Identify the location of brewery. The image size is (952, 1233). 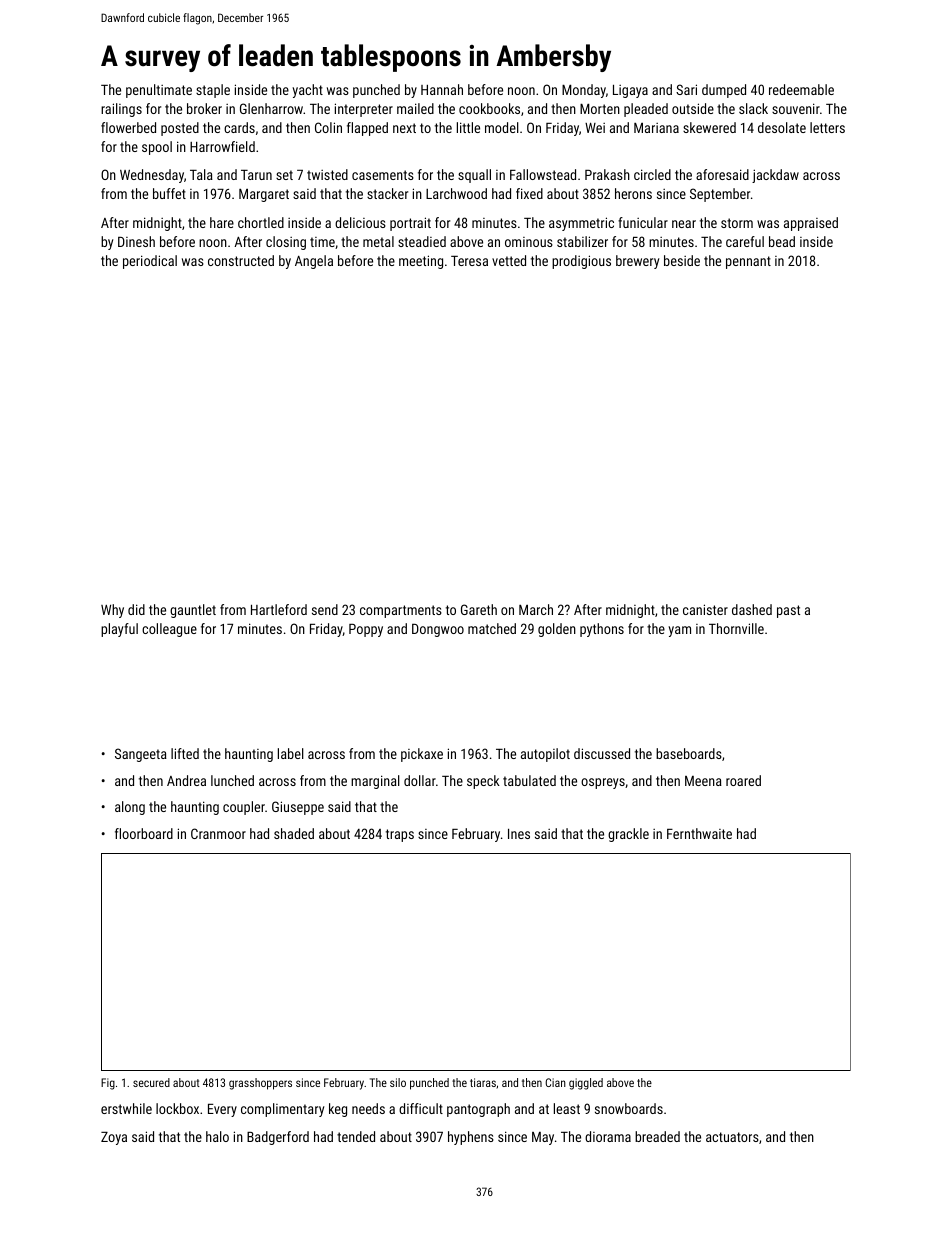
(637, 262).
